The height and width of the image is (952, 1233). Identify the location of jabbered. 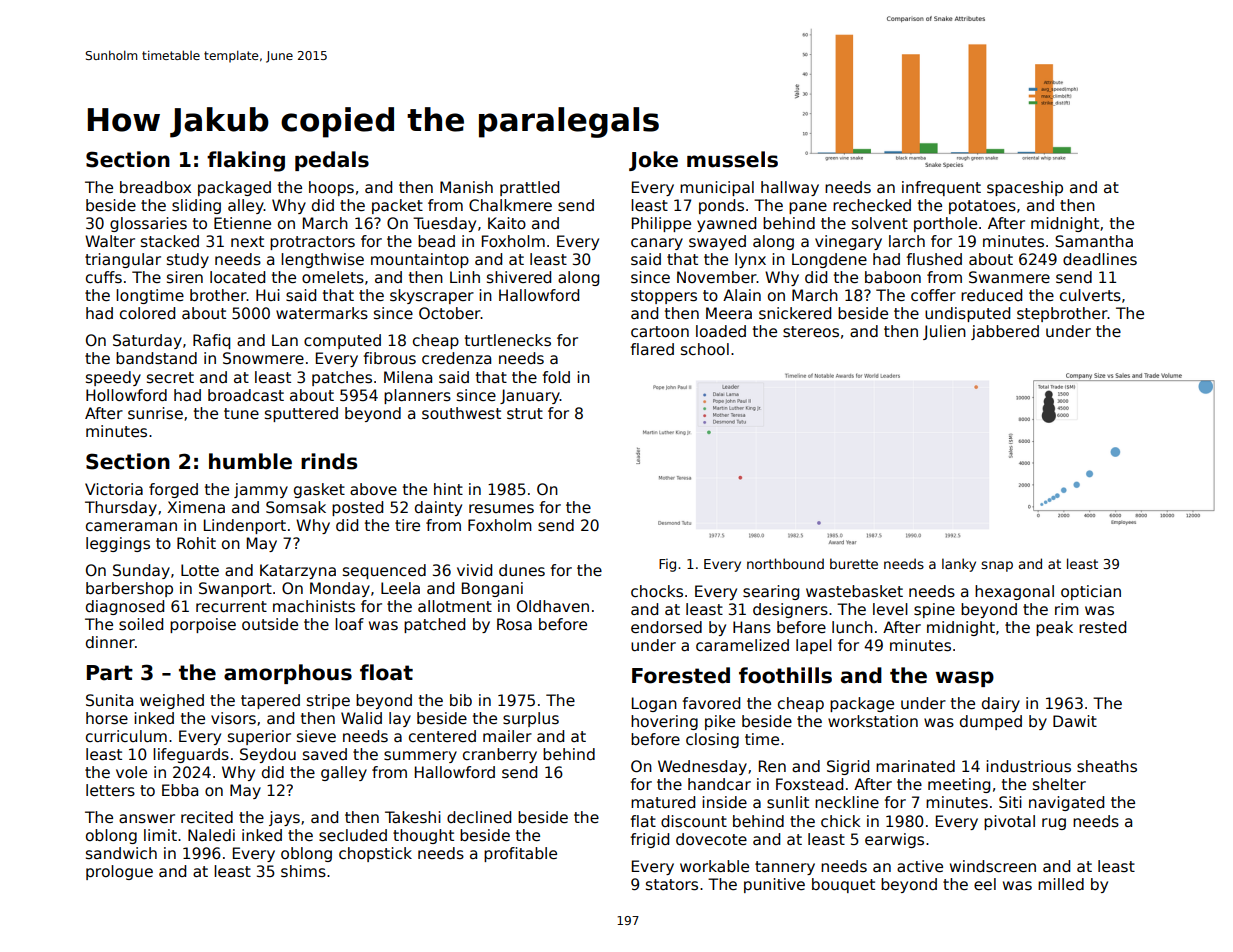
(1005, 332).
